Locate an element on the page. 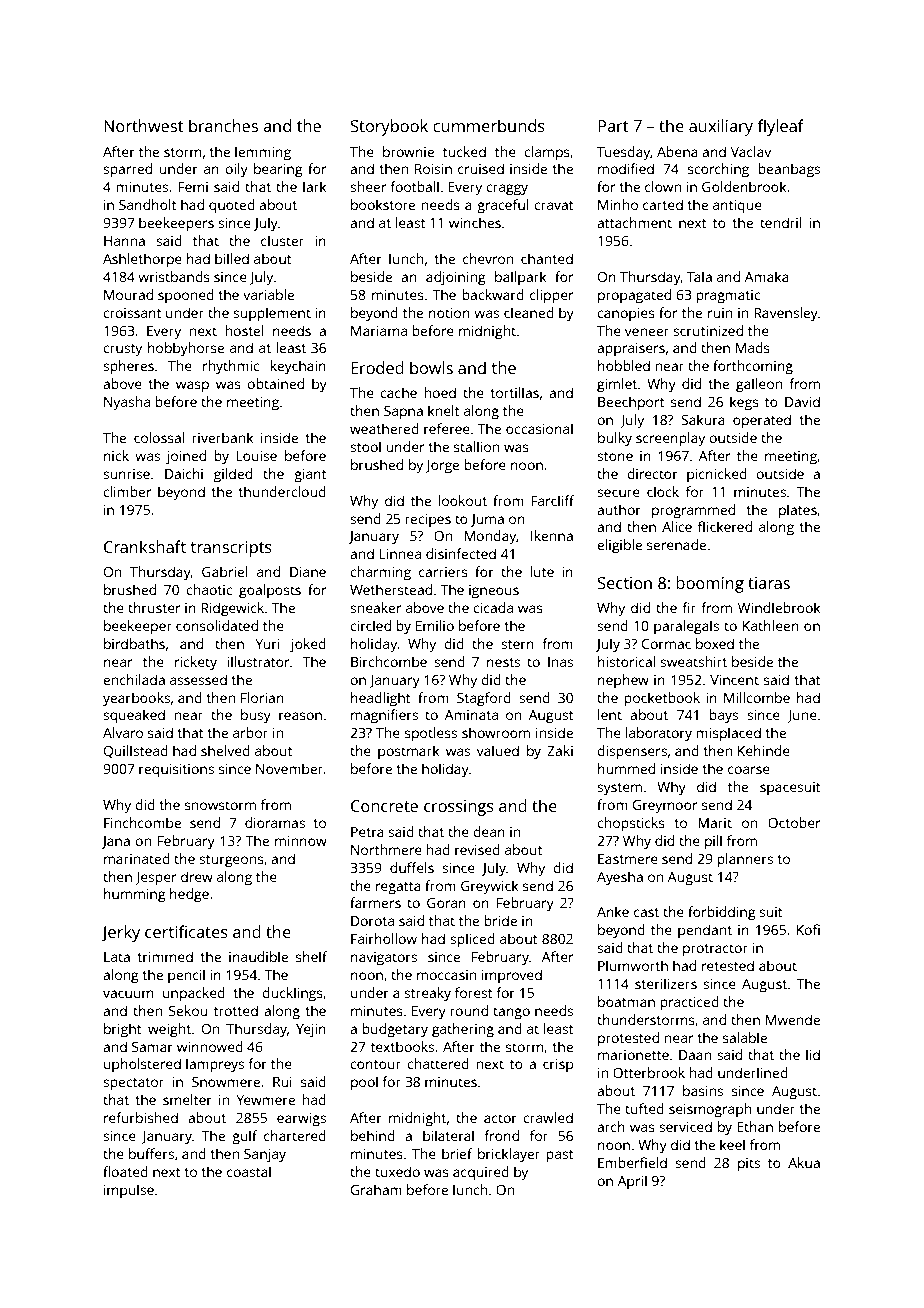 This image has height=1308, width=924. flyleaf is located at coordinates (781, 127).
